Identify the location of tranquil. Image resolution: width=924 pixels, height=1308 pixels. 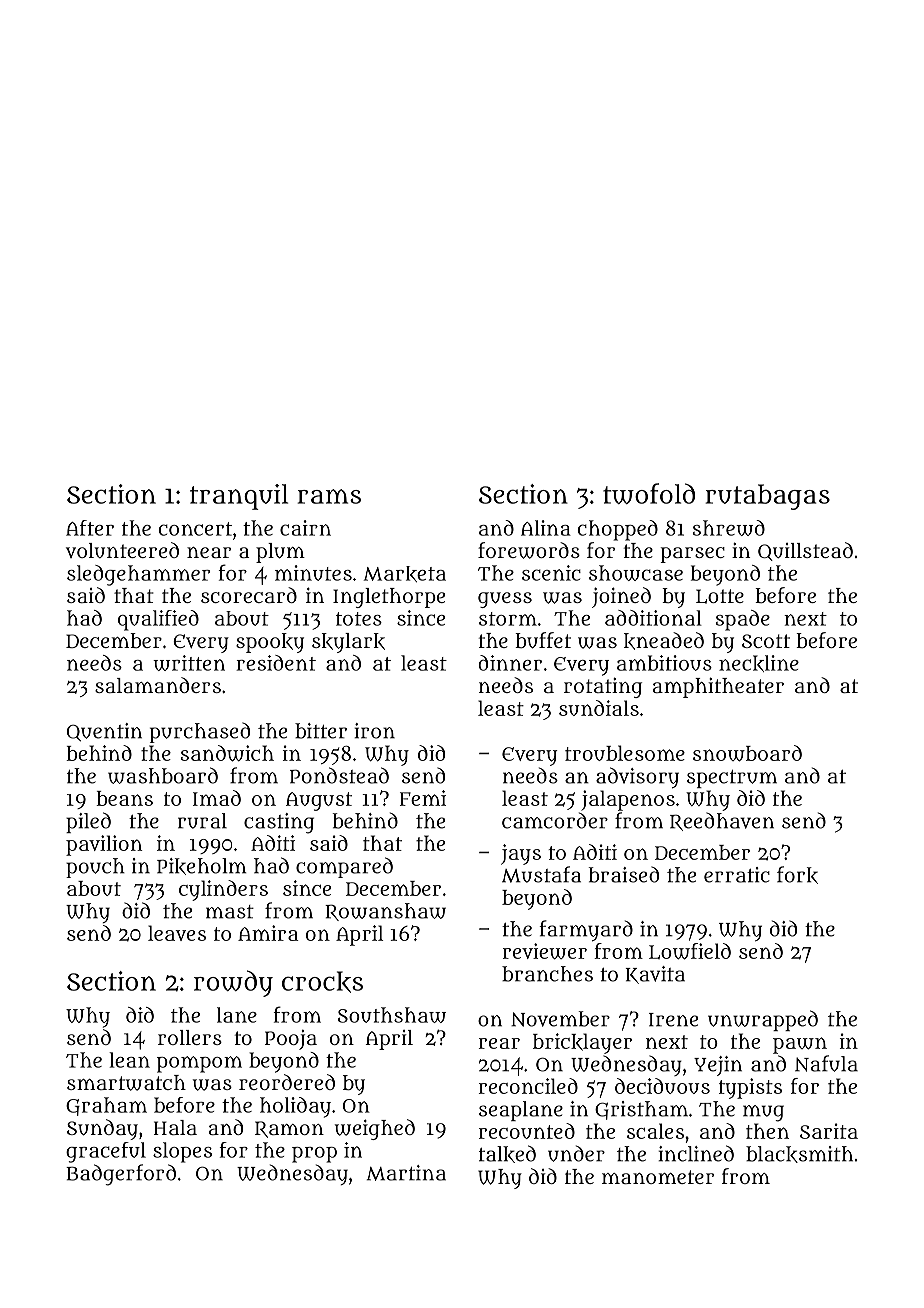
(239, 497).
